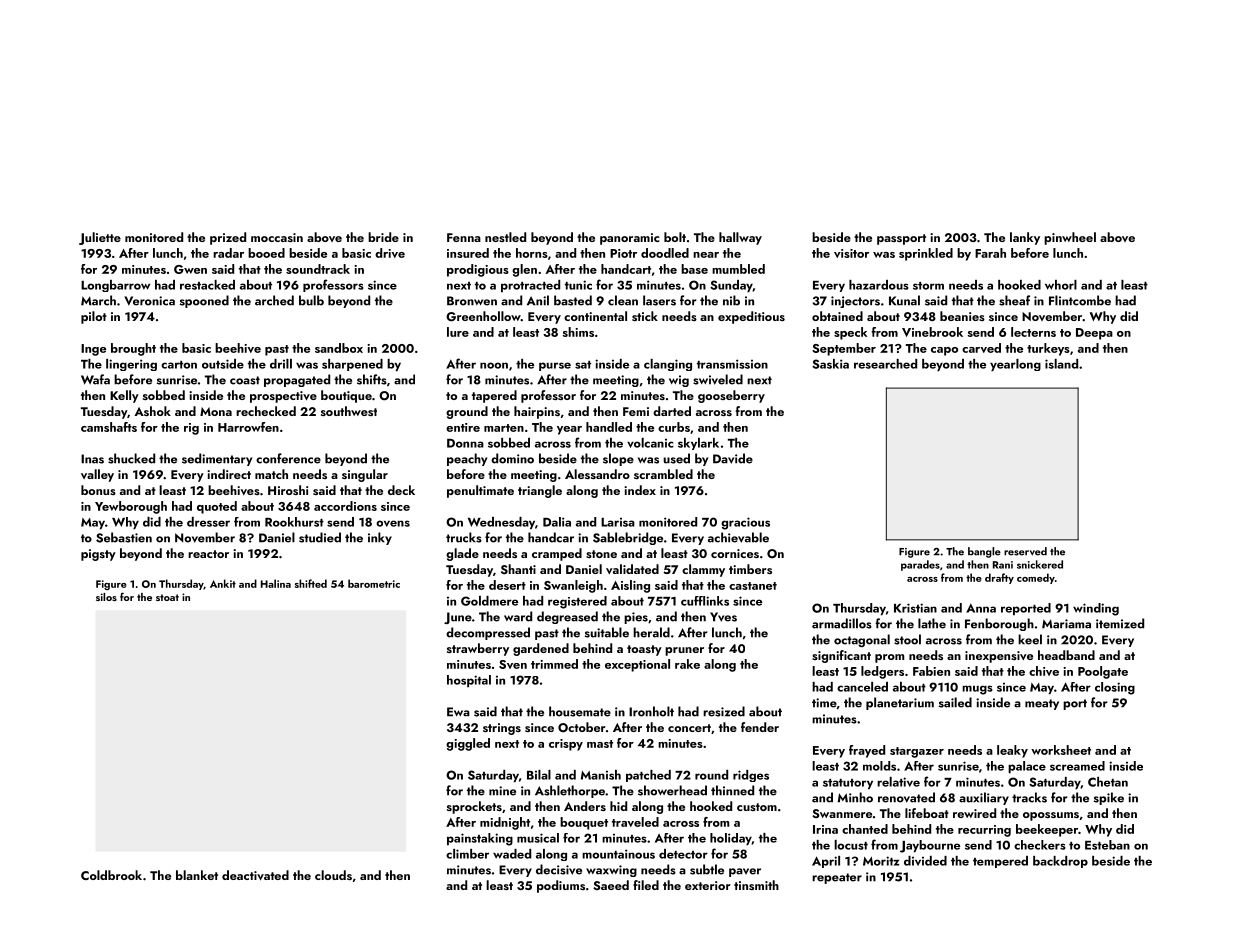 Image resolution: width=1233 pixels, height=952 pixels. What do you see at coordinates (640, 490) in the screenshot?
I see `index` at bounding box center [640, 490].
